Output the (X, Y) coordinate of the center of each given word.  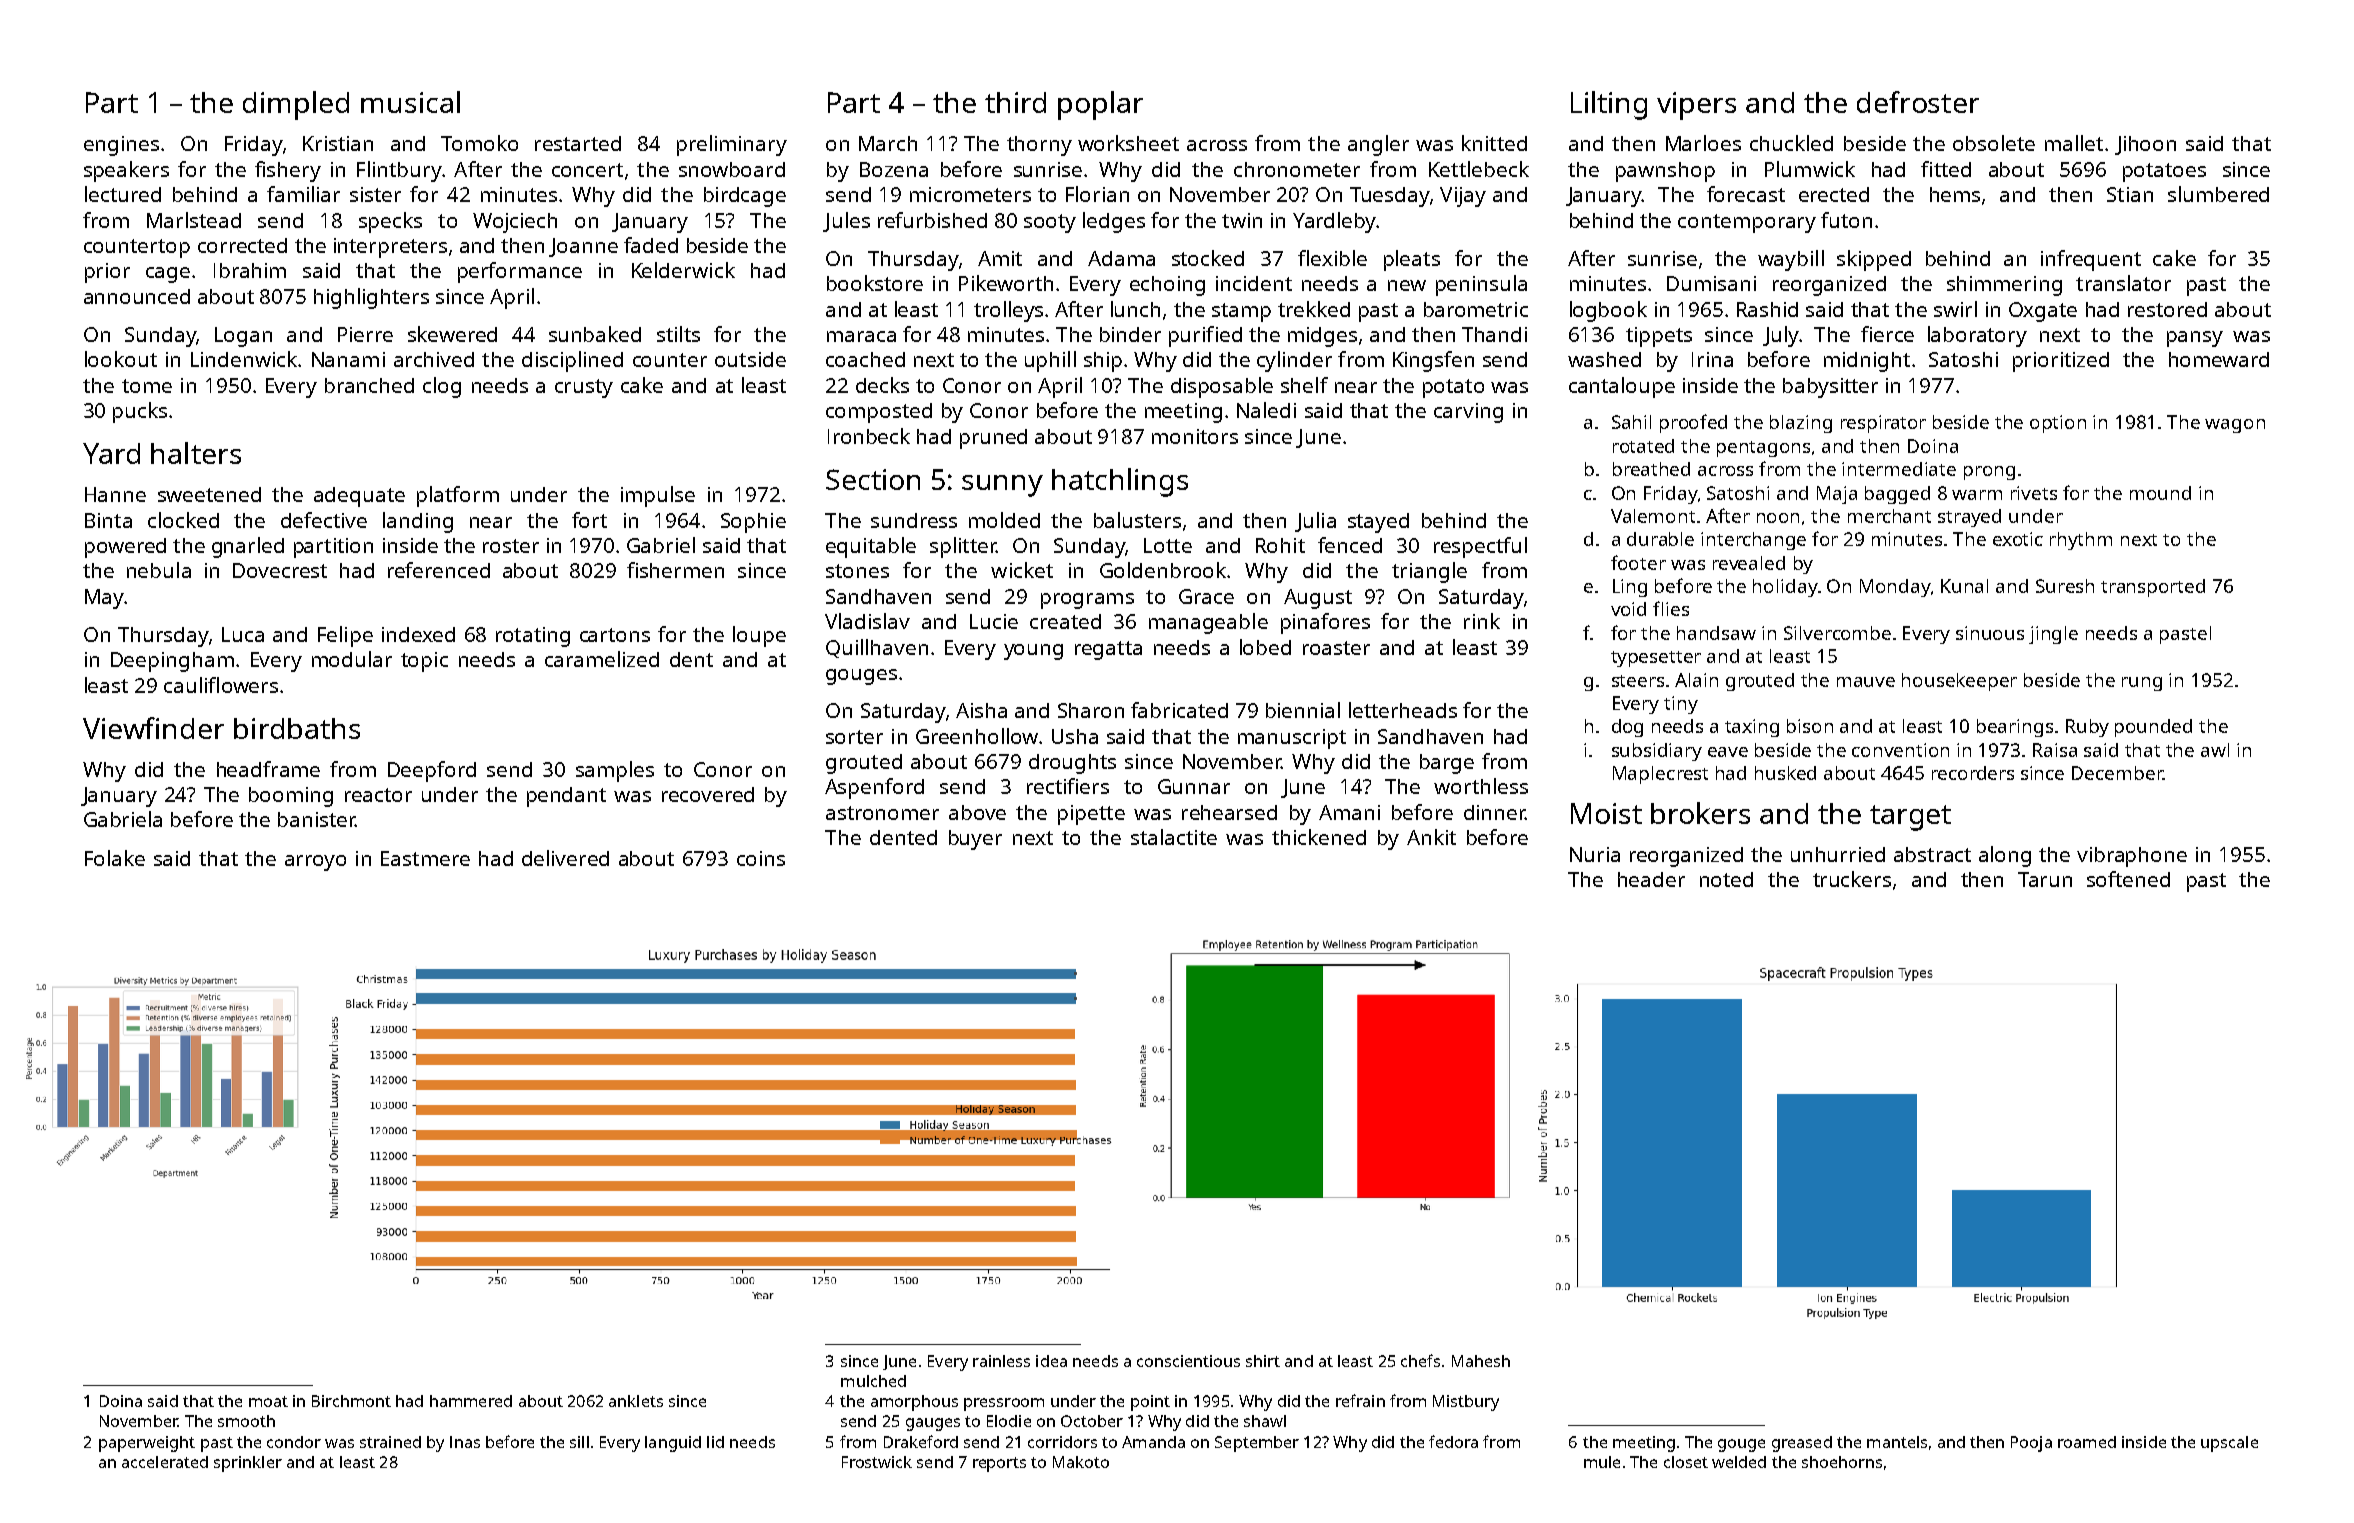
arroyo (315, 863)
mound (2160, 493)
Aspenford (874, 788)
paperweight (147, 1444)
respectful (1480, 547)
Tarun (2045, 879)
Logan (243, 337)
